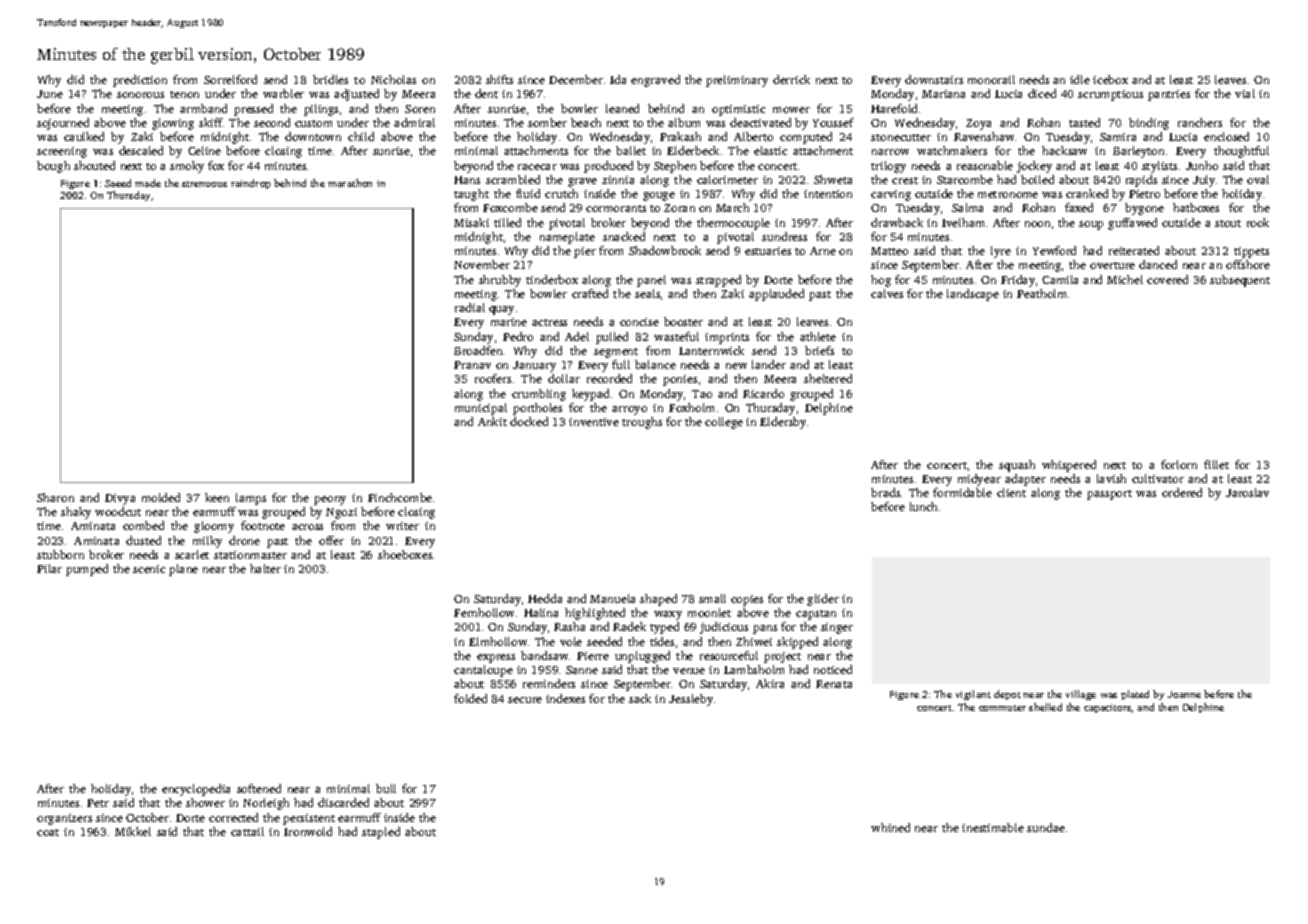 Image resolution: width=1308 pixels, height=924 pixels. I want to click on pumped, so click(87, 570).
